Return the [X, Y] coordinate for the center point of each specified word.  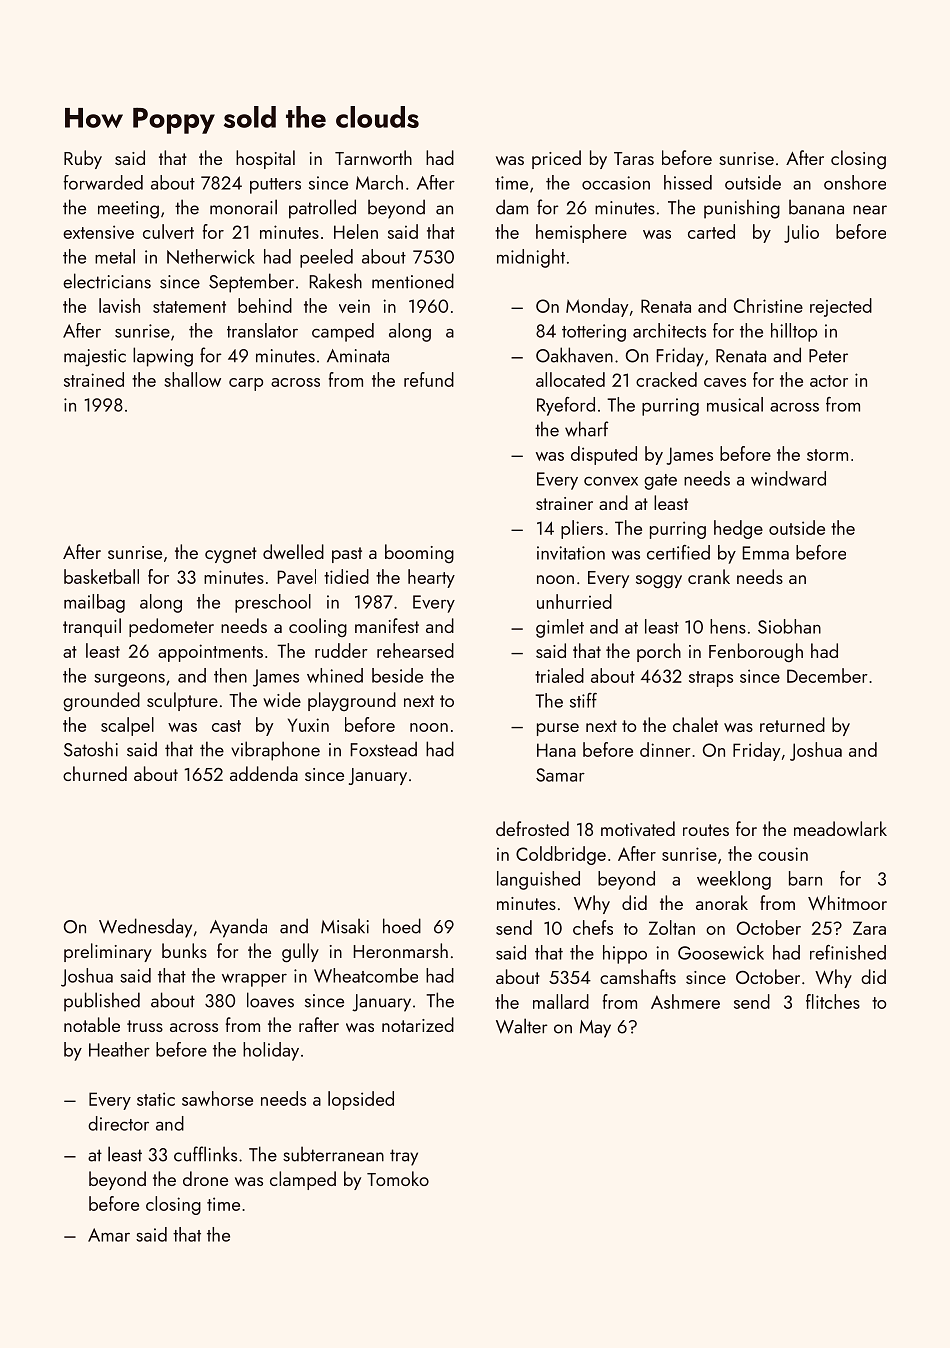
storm [827, 455]
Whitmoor [847, 902]
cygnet [231, 555]
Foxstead [383, 749]
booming [419, 554]
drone [205, 1178]
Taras [634, 158]
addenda [264, 773]
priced [556, 159]
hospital [265, 159]
